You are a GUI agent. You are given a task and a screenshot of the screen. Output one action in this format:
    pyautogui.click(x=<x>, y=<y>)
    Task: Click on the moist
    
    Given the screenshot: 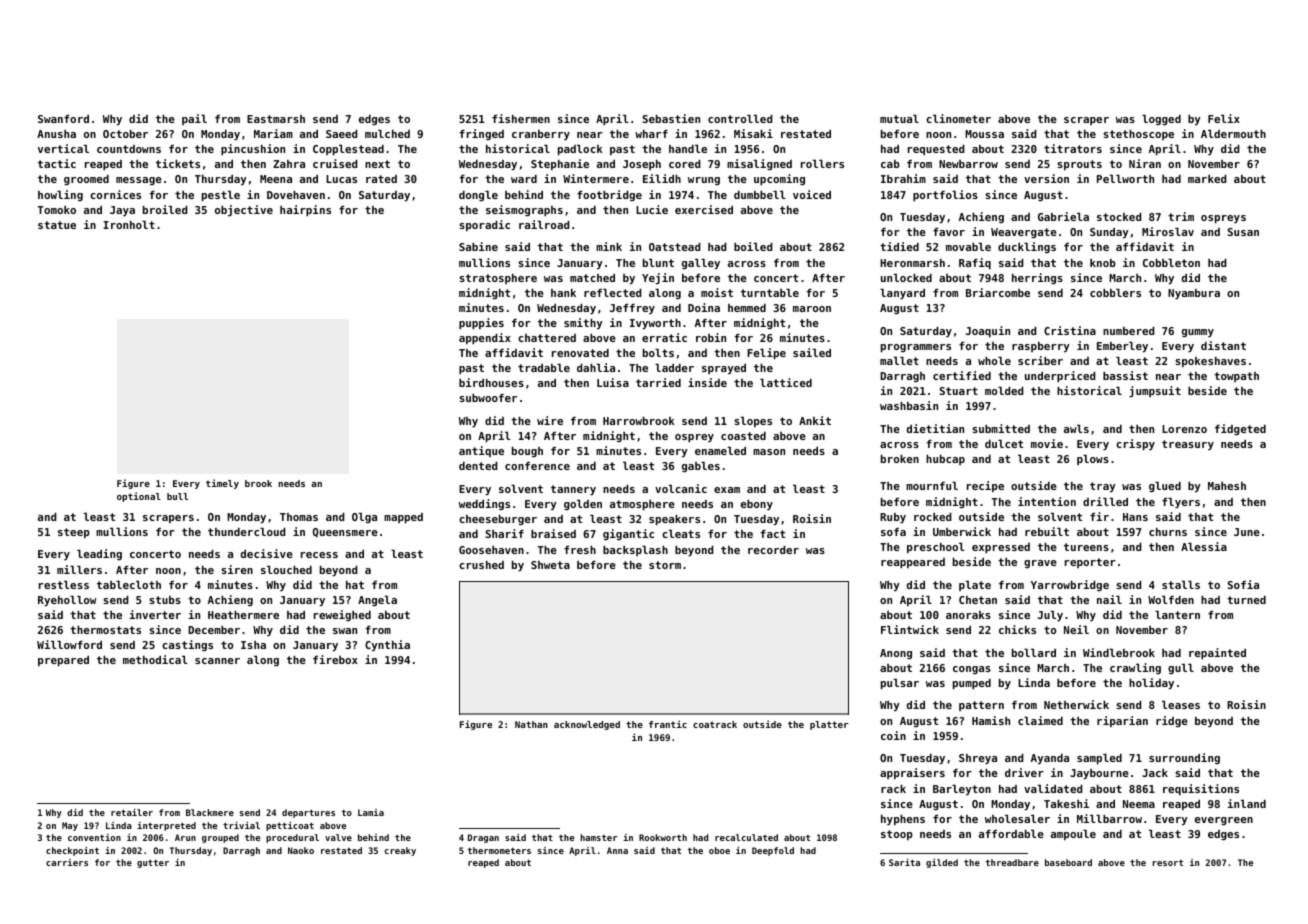 What is the action you would take?
    pyautogui.click(x=717, y=292)
